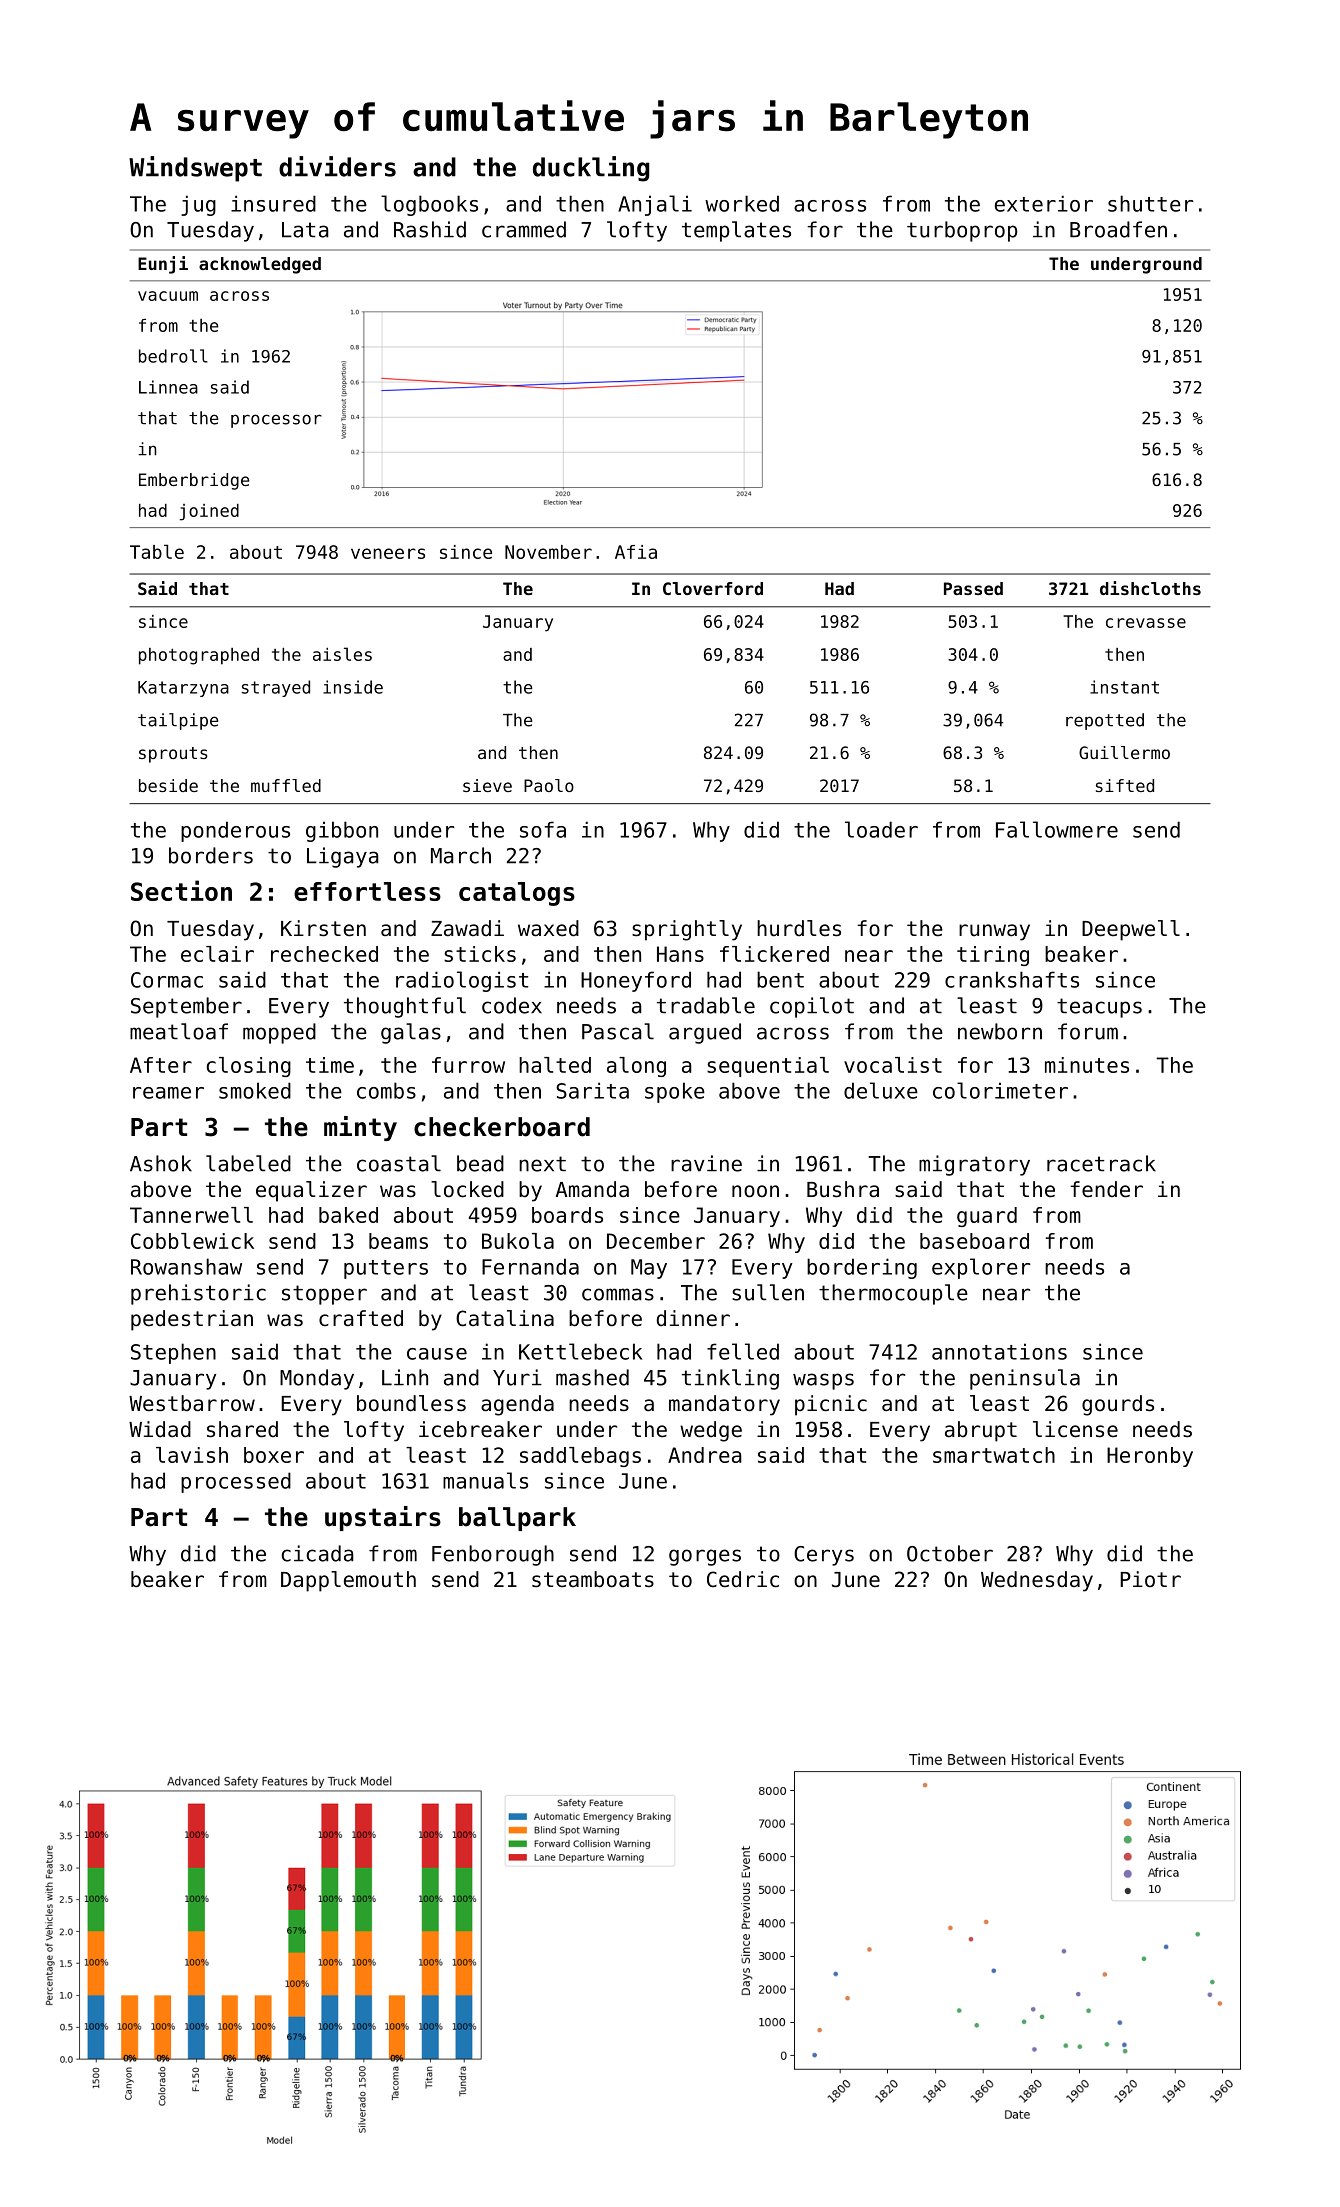 The width and height of the screenshot is (1340, 2207). Describe the element at coordinates (1125, 785) in the screenshot. I see `sifted` at that location.
